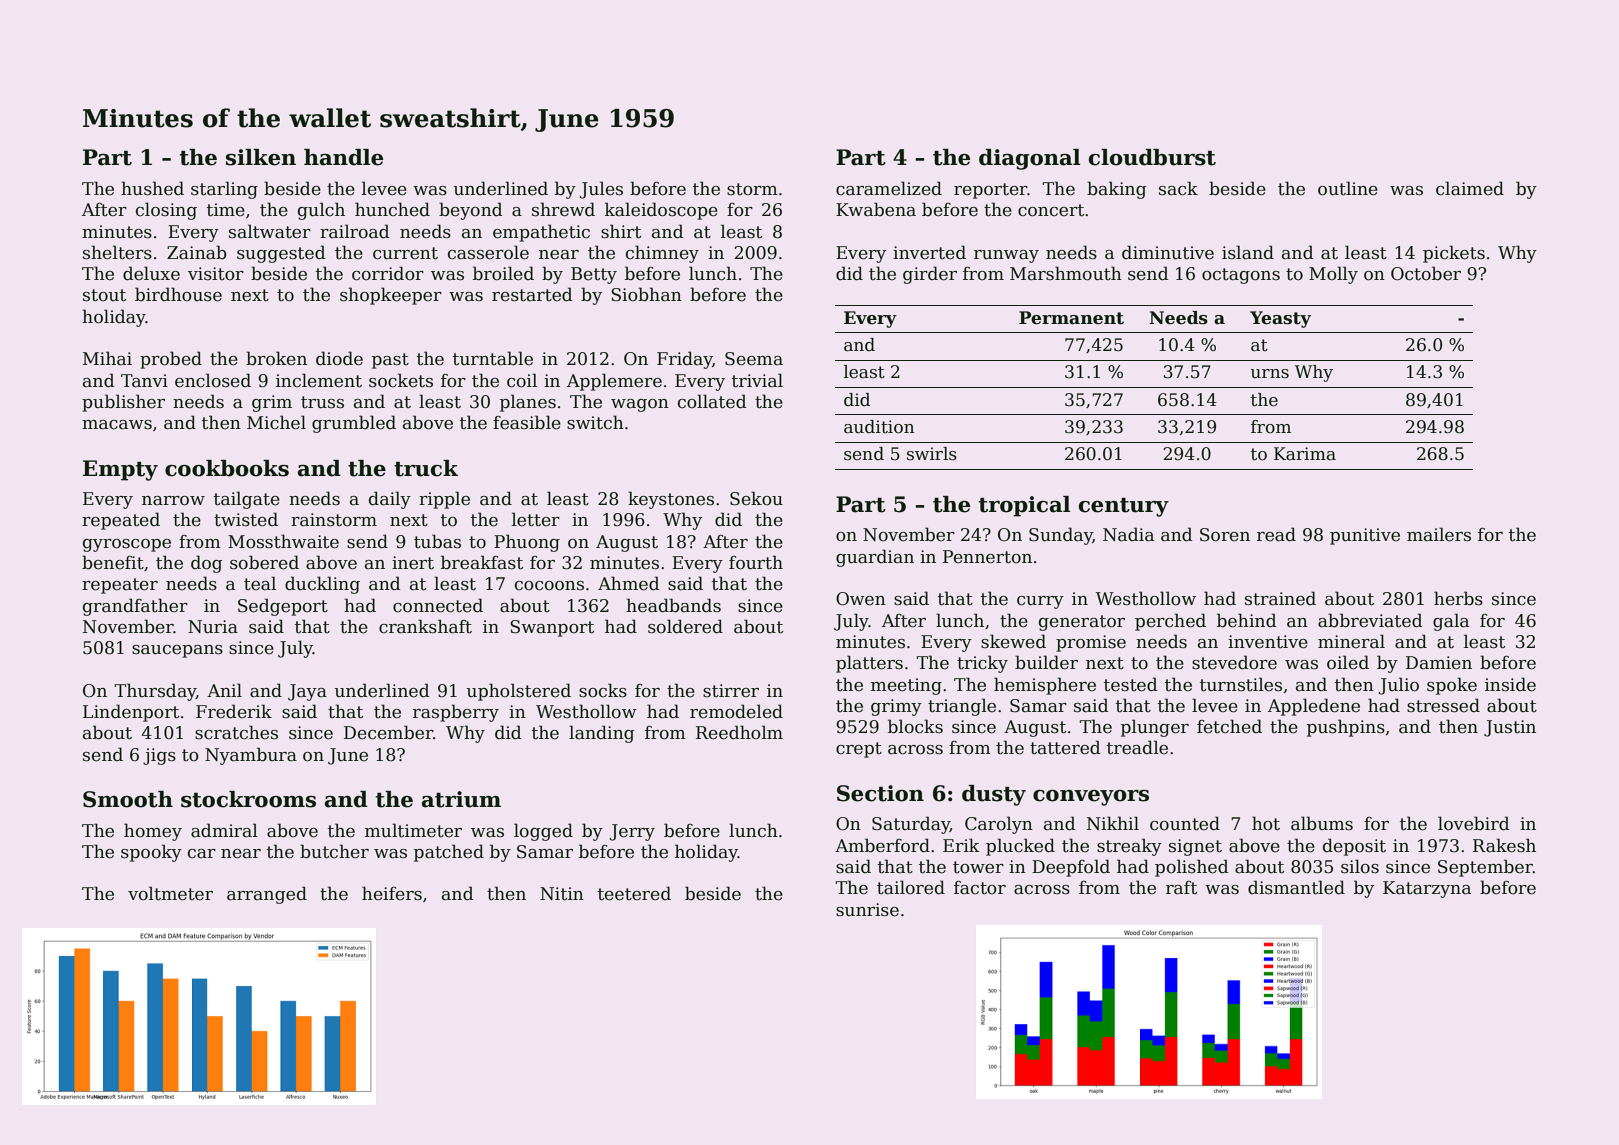 The width and height of the screenshot is (1619, 1145). Describe the element at coordinates (646, 294) in the screenshot. I see `Siobhan` at that location.
